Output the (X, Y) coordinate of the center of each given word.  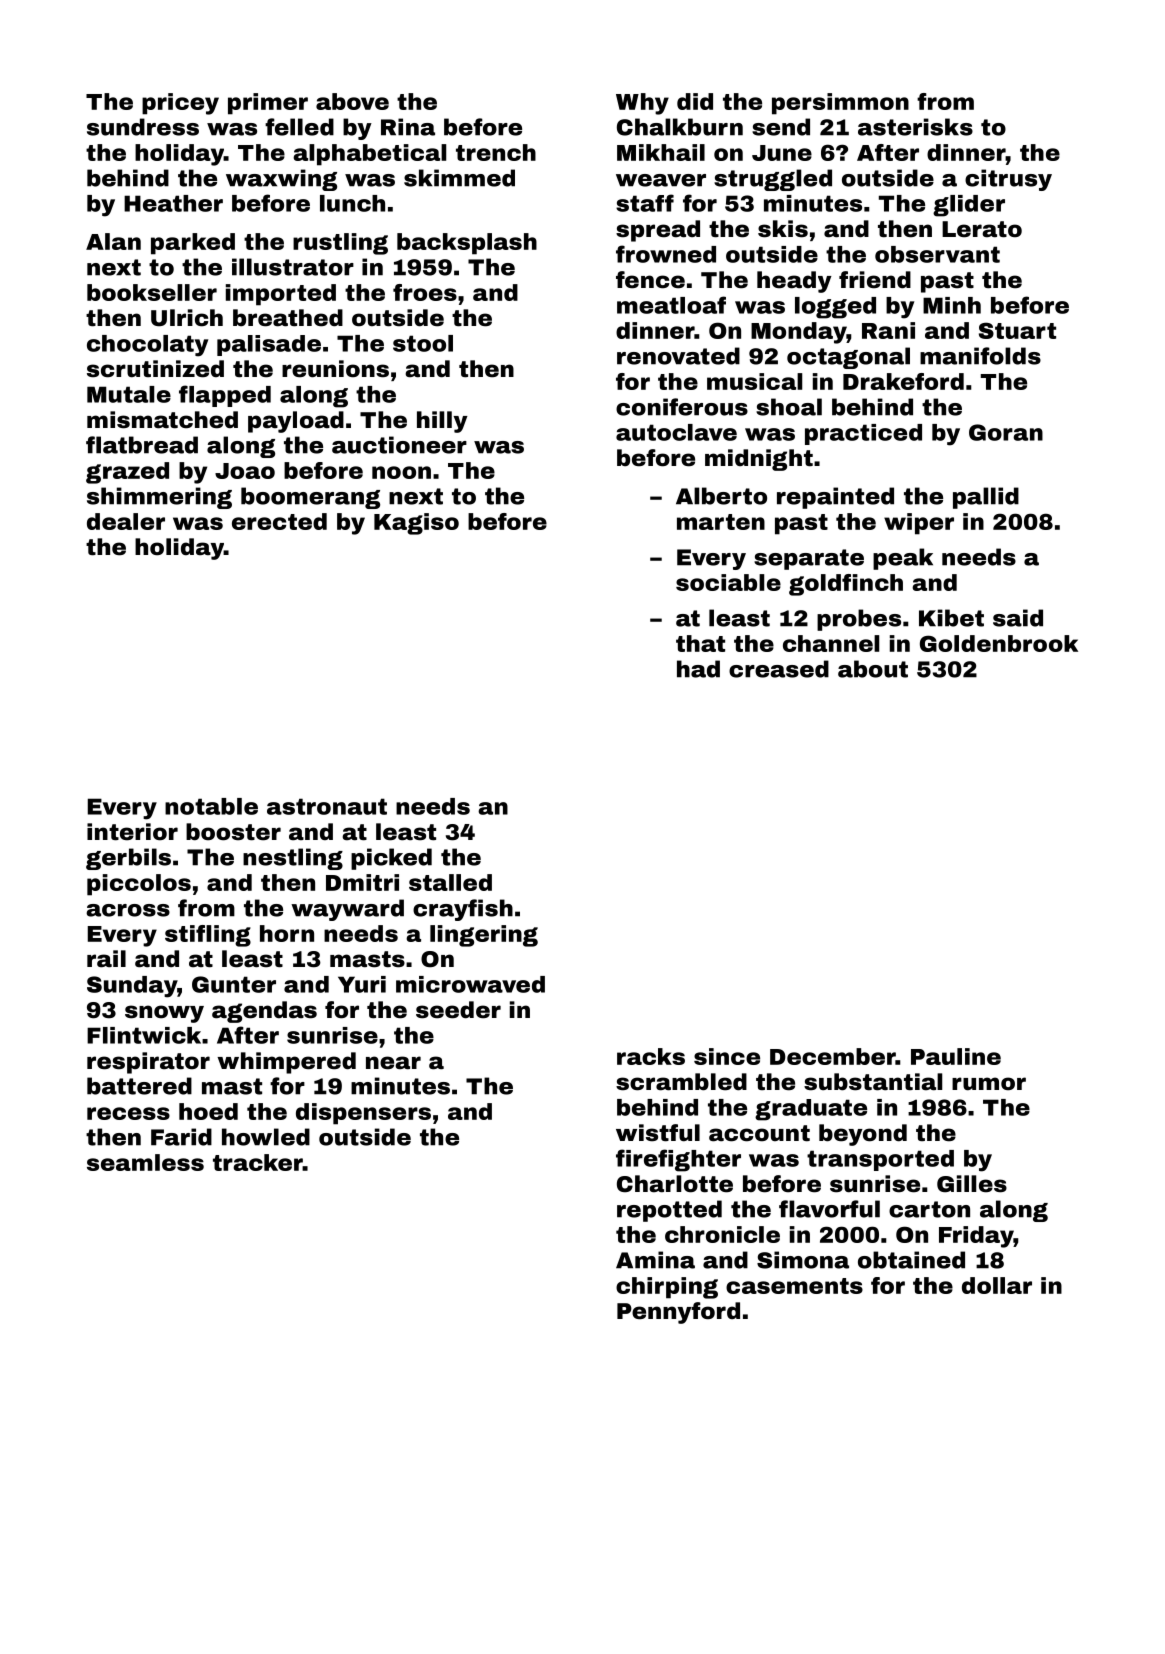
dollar (997, 1285)
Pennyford (678, 1313)
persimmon (840, 104)
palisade (269, 345)
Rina (408, 127)
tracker (258, 1162)
